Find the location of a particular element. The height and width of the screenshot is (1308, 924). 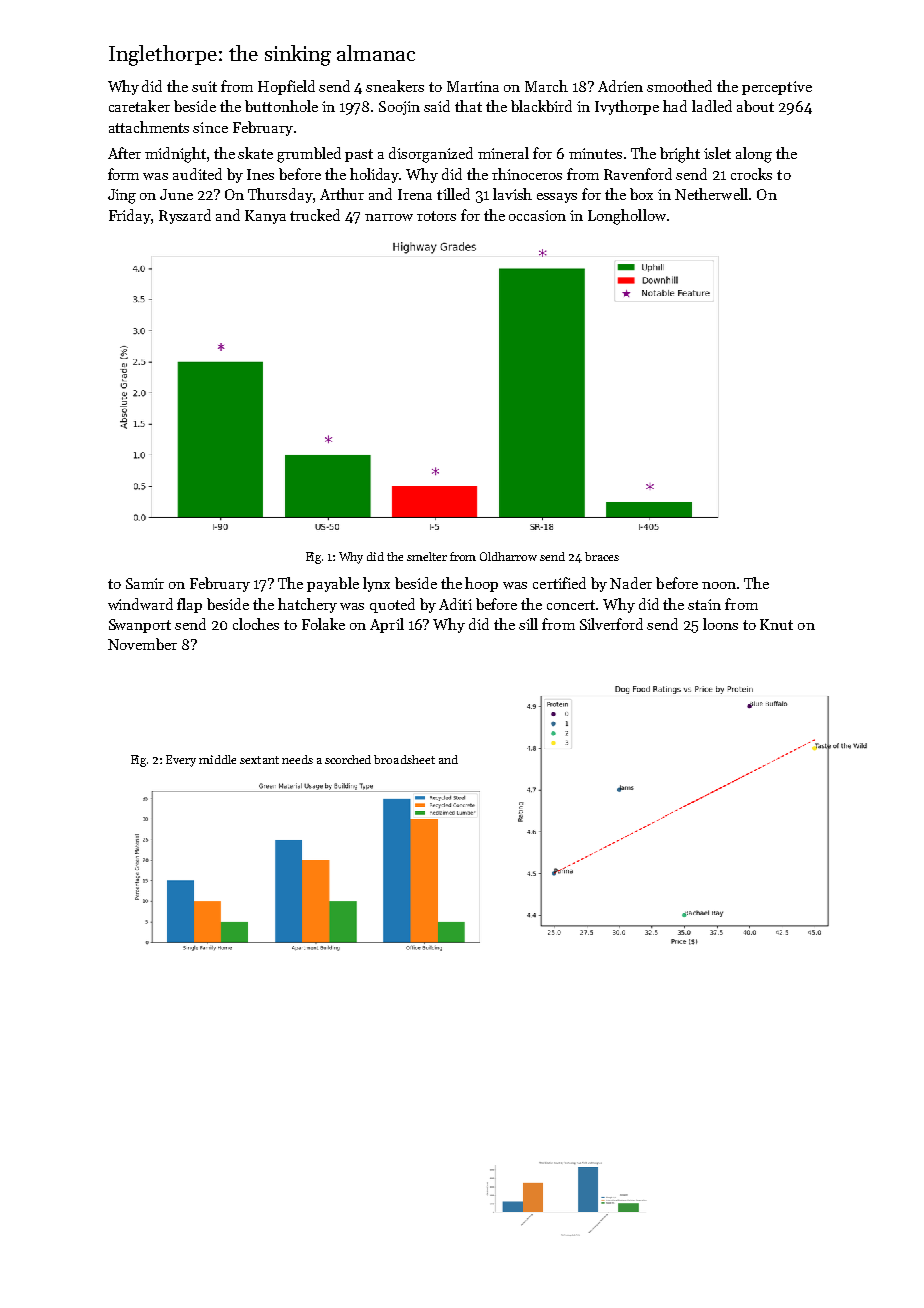

suit is located at coordinates (204, 86).
